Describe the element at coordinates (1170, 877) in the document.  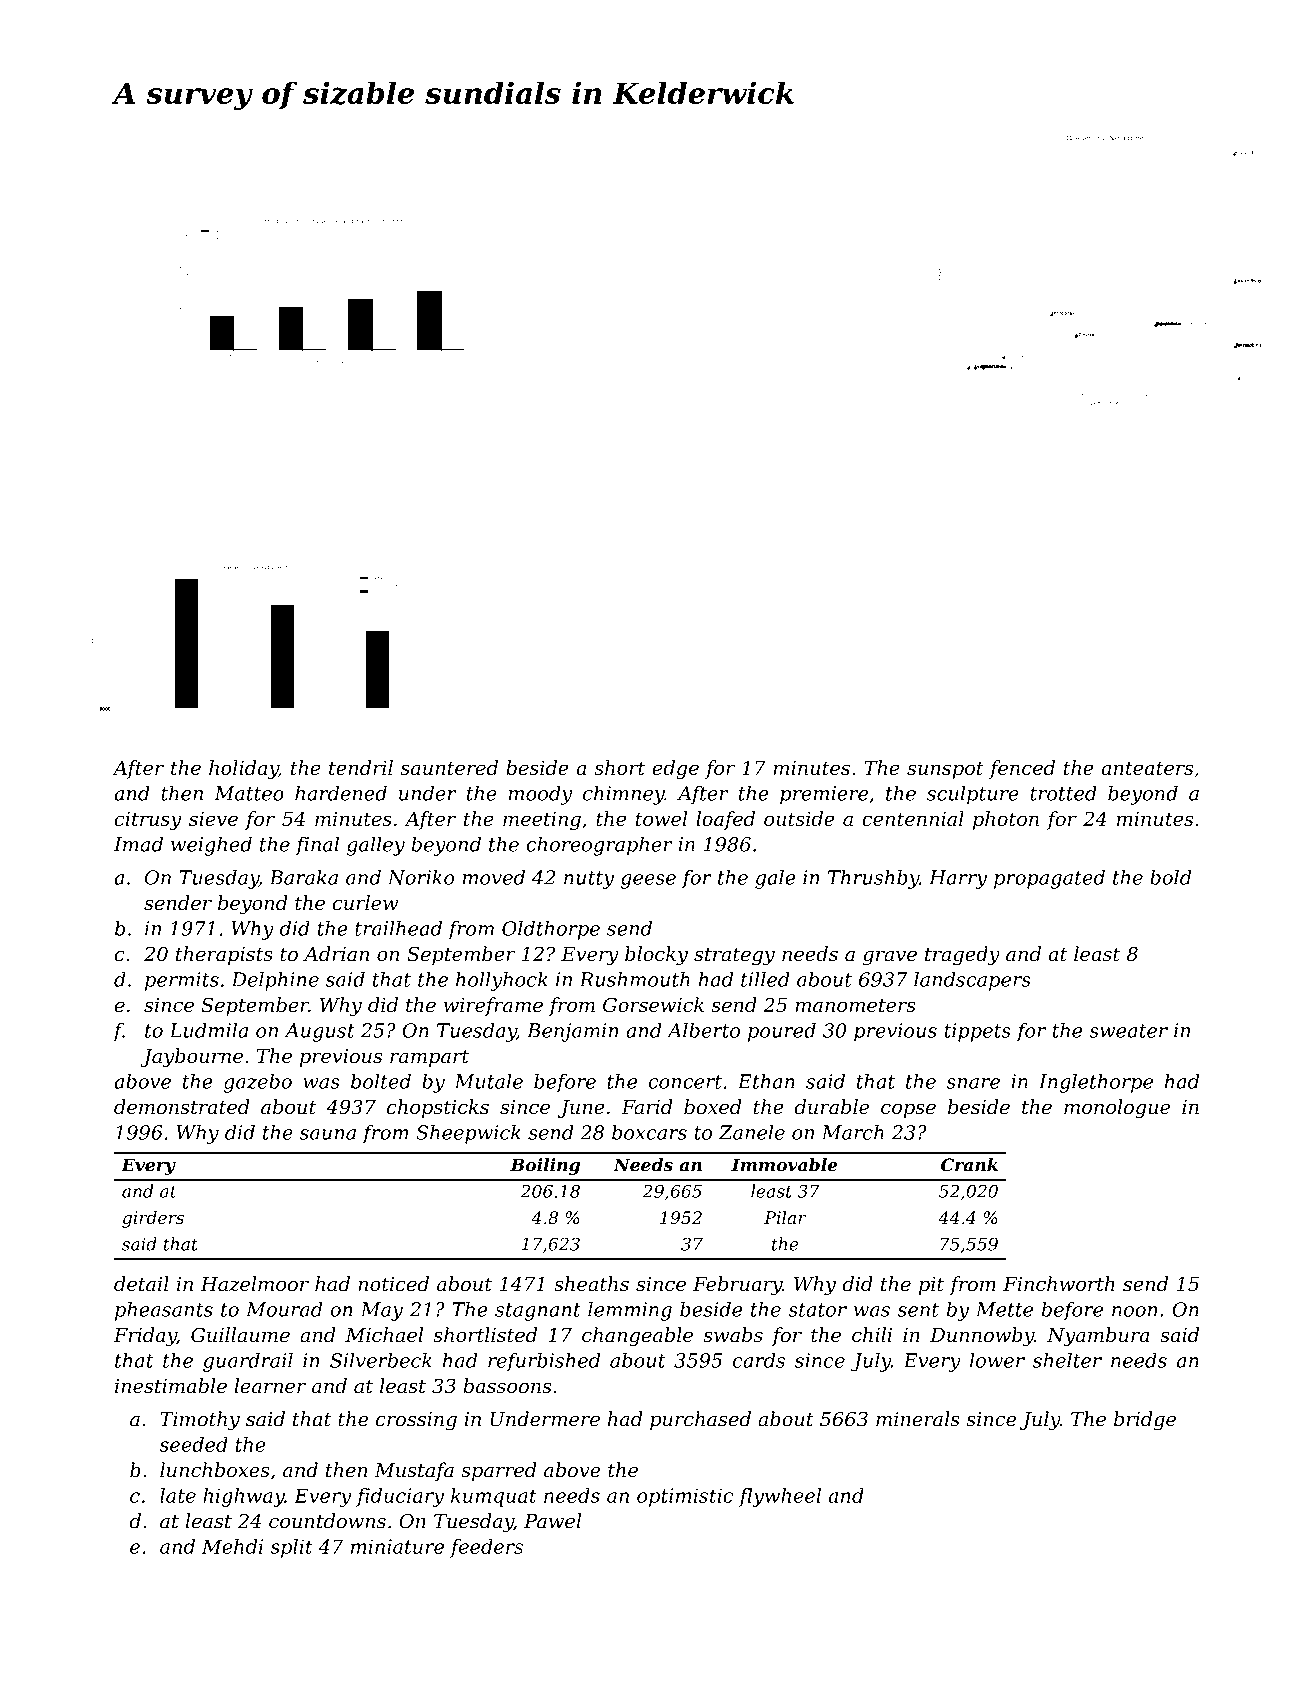
I see `bold` at that location.
